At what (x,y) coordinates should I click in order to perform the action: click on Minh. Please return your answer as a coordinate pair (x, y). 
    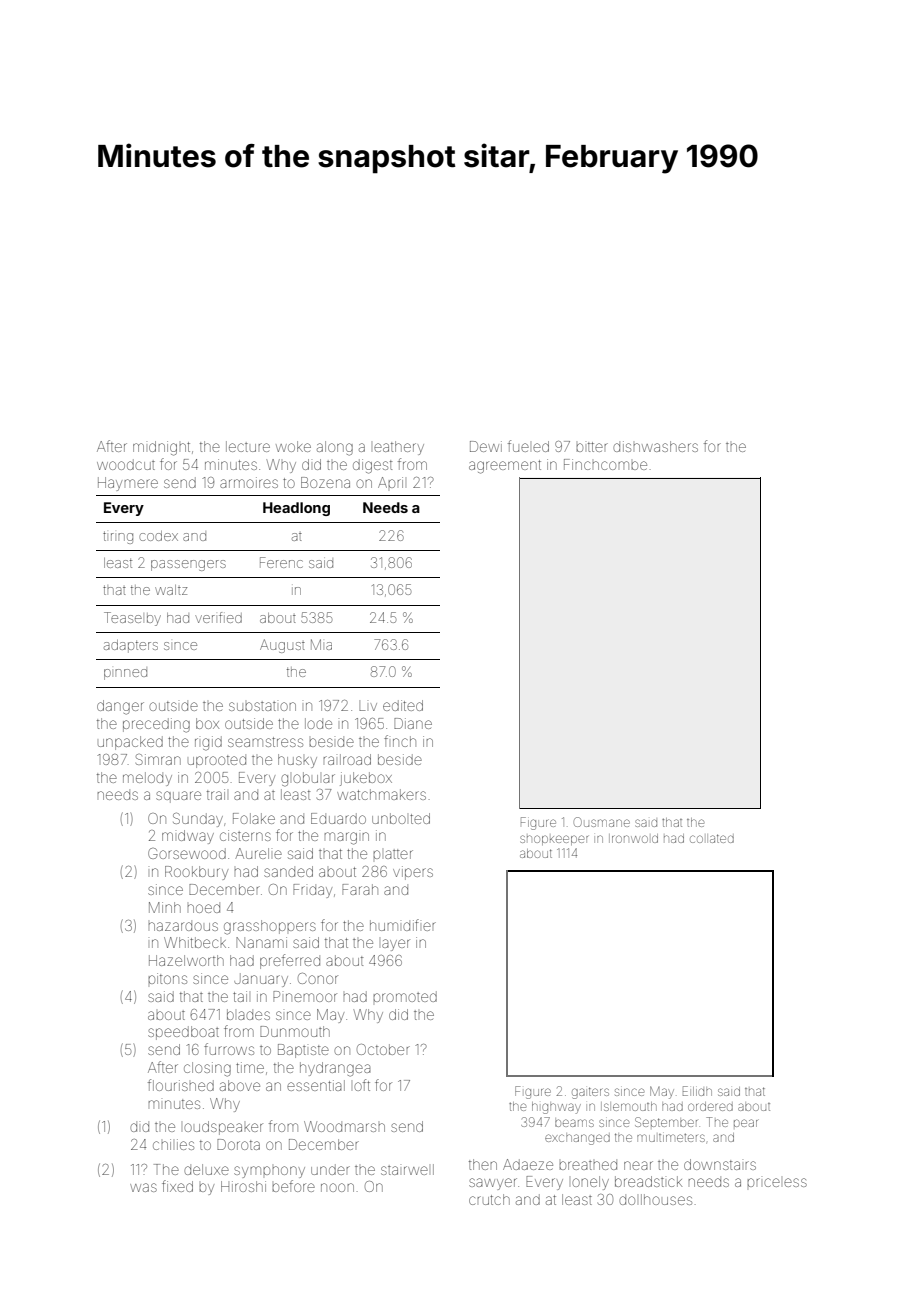
    Looking at the image, I should click on (165, 907).
